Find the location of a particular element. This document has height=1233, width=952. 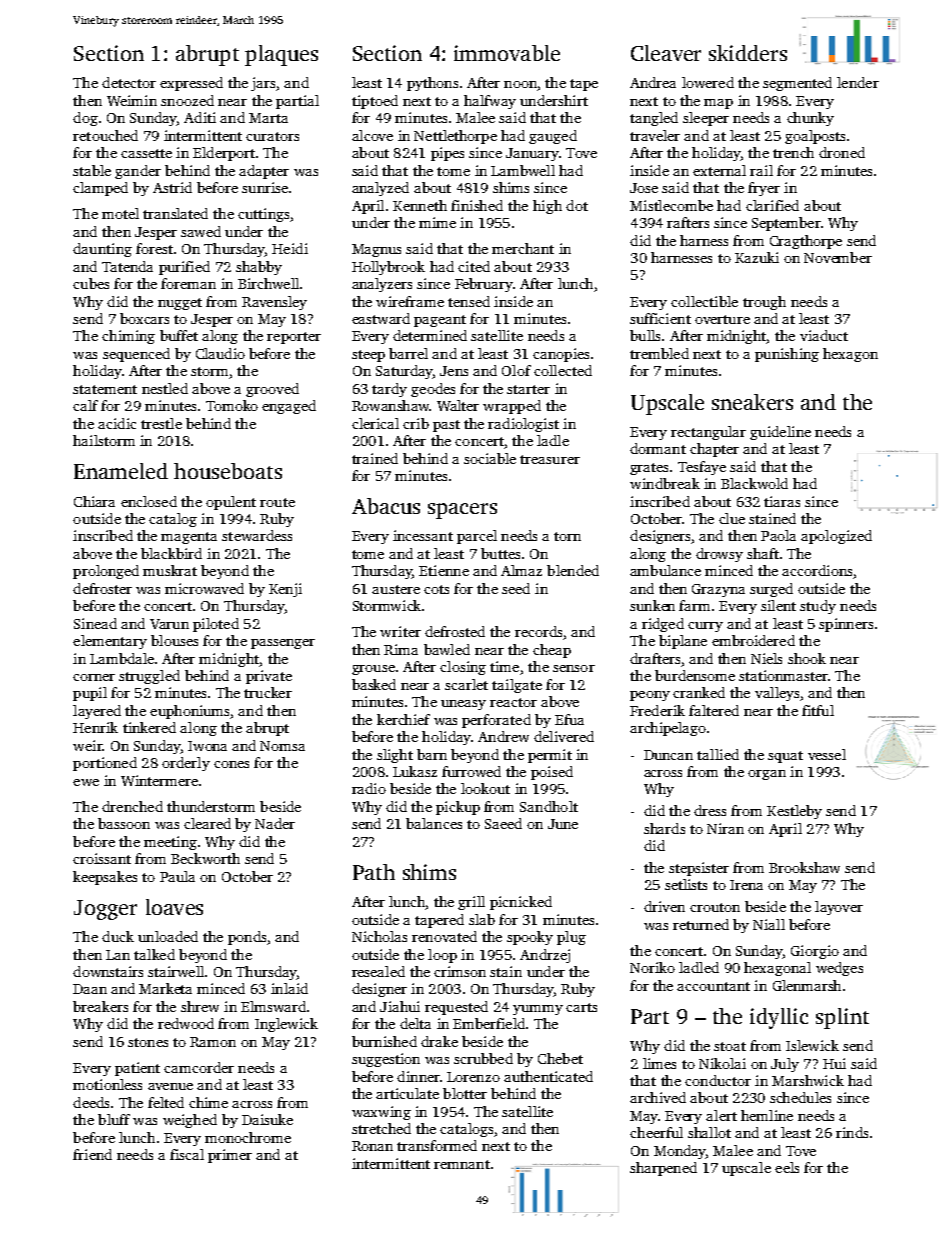

trough is located at coordinates (764, 303).
